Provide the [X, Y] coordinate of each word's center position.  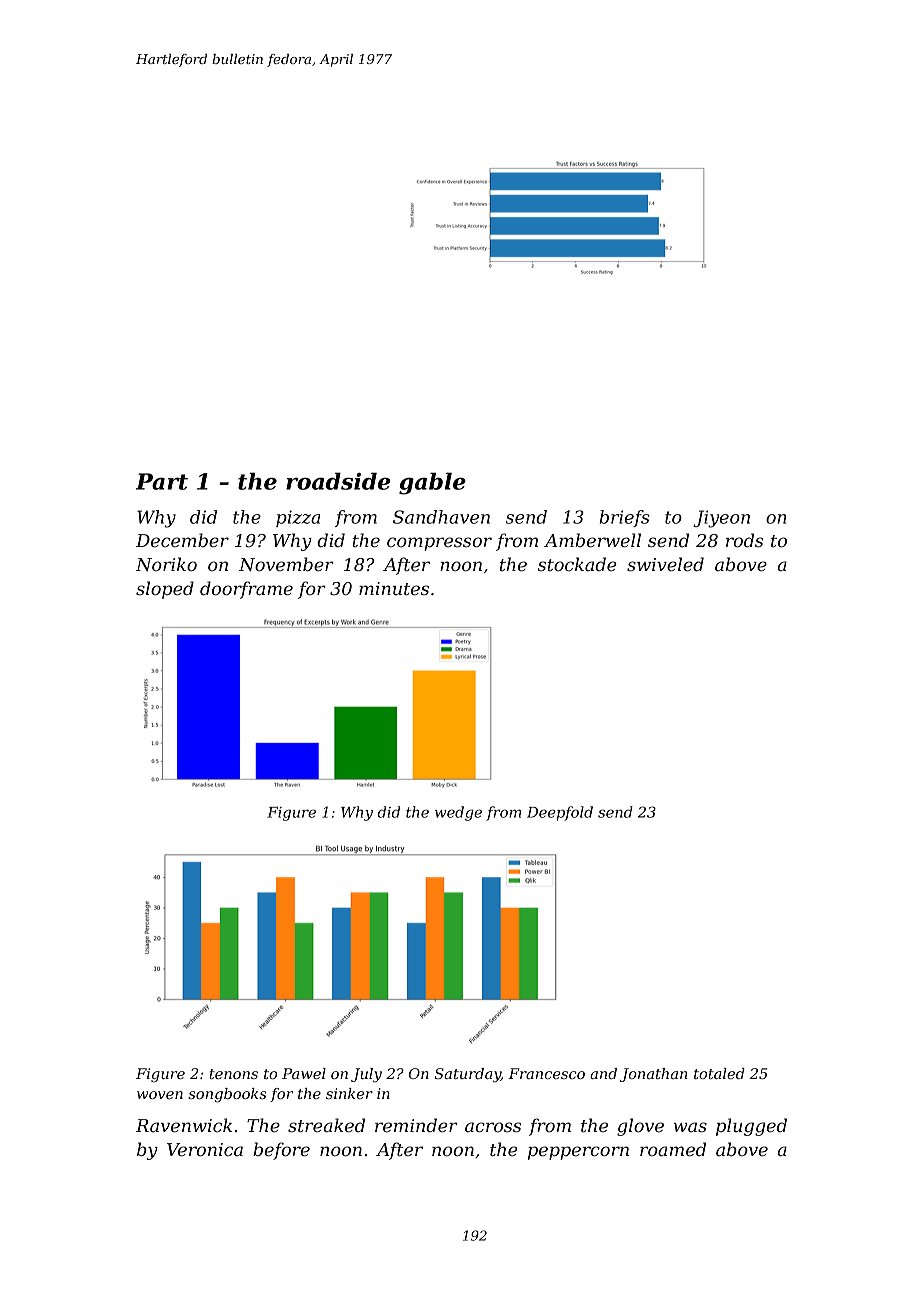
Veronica [205, 1150]
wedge [458, 813]
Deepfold [560, 813]
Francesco [546, 1073]
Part [162, 481]
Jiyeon [721, 519]
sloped [165, 590]
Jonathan [654, 1075]
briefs [625, 518]
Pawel [304, 1073]
